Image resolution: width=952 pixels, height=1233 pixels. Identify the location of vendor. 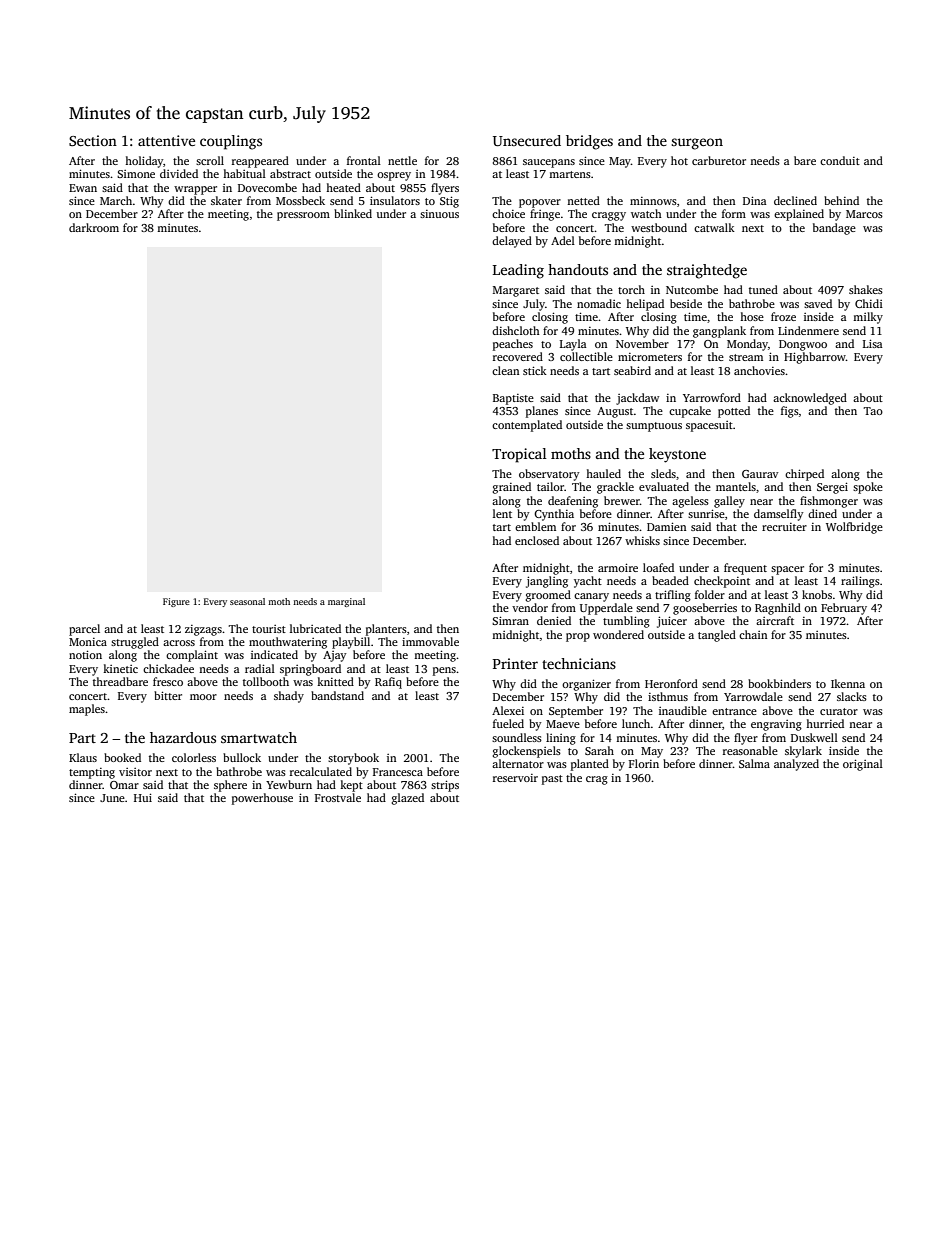
(530, 607).
